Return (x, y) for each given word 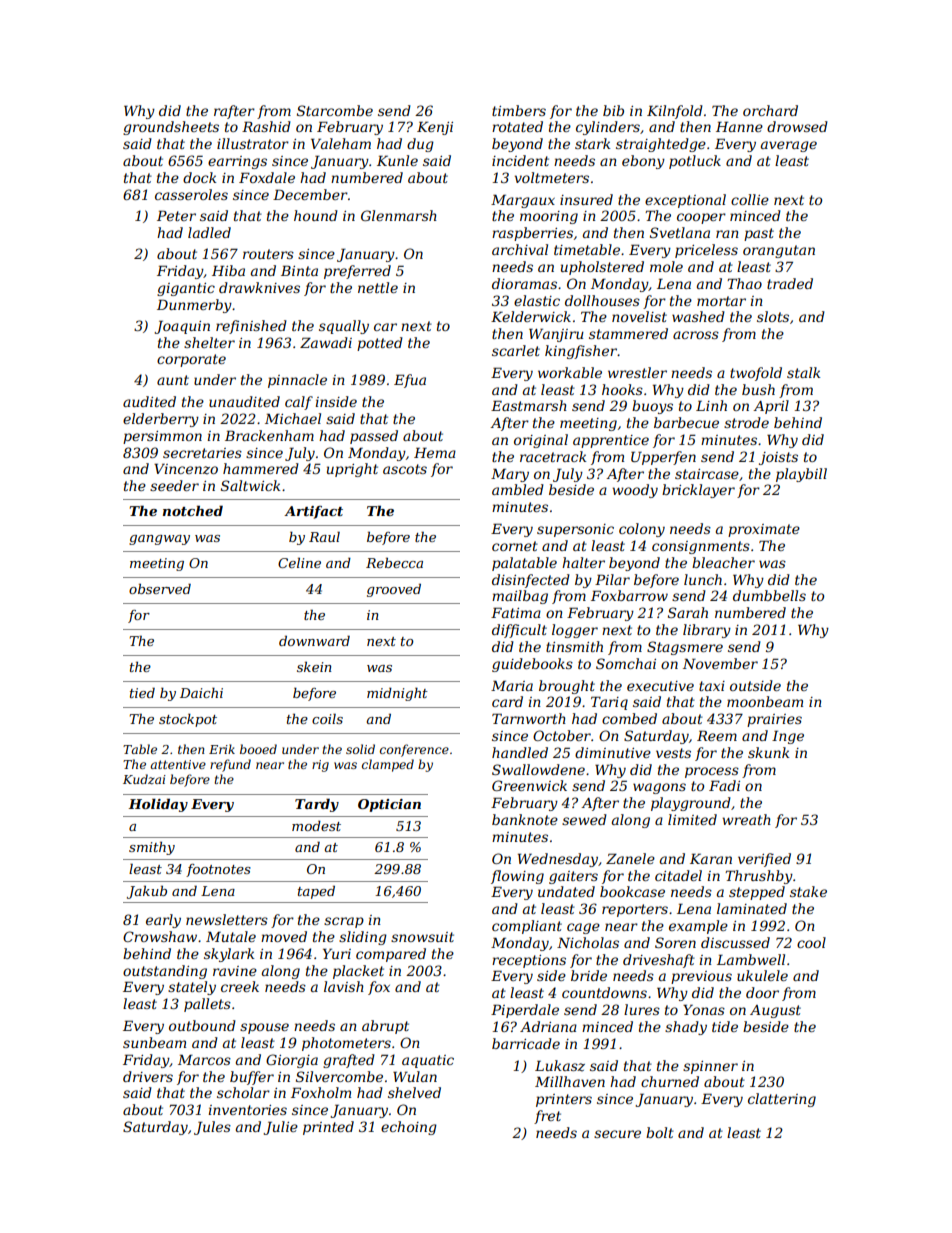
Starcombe (335, 110)
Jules (212, 1128)
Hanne (739, 126)
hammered (261, 468)
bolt (660, 1132)
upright (352, 470)
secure (617, 1134)
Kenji (435, 128)
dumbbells (769, 595)
